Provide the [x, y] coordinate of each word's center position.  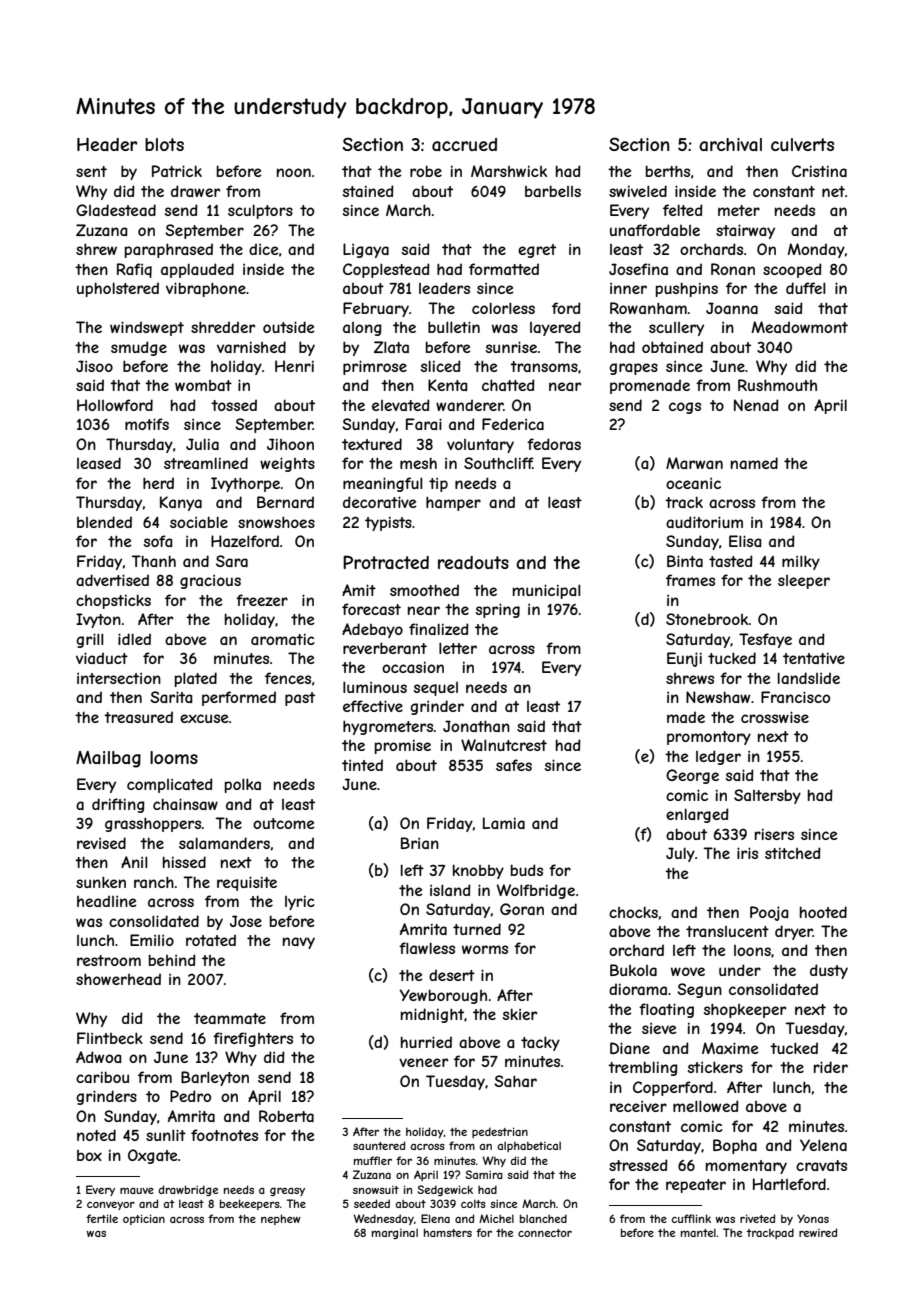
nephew [281, 1219]
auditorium [704, 522]
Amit [359, 590]
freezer [262, 600]
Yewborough [443, 996]
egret [537, 251]
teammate [230, 1018]
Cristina [819, 171]
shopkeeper [745, 1010]
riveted [757, 1218]
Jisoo [94, 366]
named [754, 463]
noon [294, 172]
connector [545, 1233]
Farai [424, 424]
